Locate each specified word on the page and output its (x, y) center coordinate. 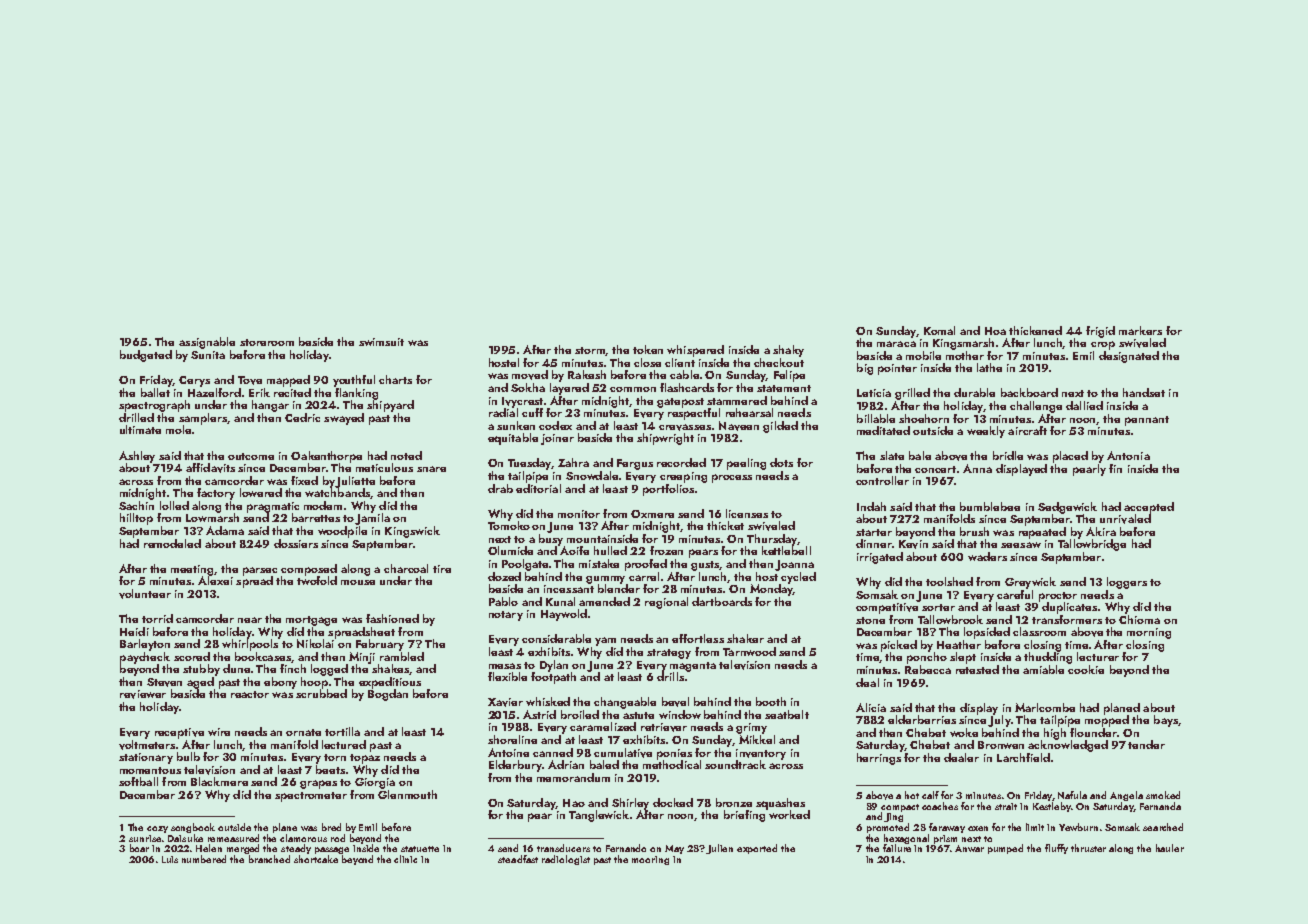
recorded (681, 462)
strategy (669, 654)
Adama (225, 530)
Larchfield (1023, 757)
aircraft (1027, 430)
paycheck (145, 658)
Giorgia (375, 783)
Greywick (1030, 583)
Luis (170, 859)
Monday (771, 590)
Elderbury (515, 766)
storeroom (267, 342)
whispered (695, 351)
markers (1140, 330)
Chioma (1139, 619)
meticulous (384, 467)
